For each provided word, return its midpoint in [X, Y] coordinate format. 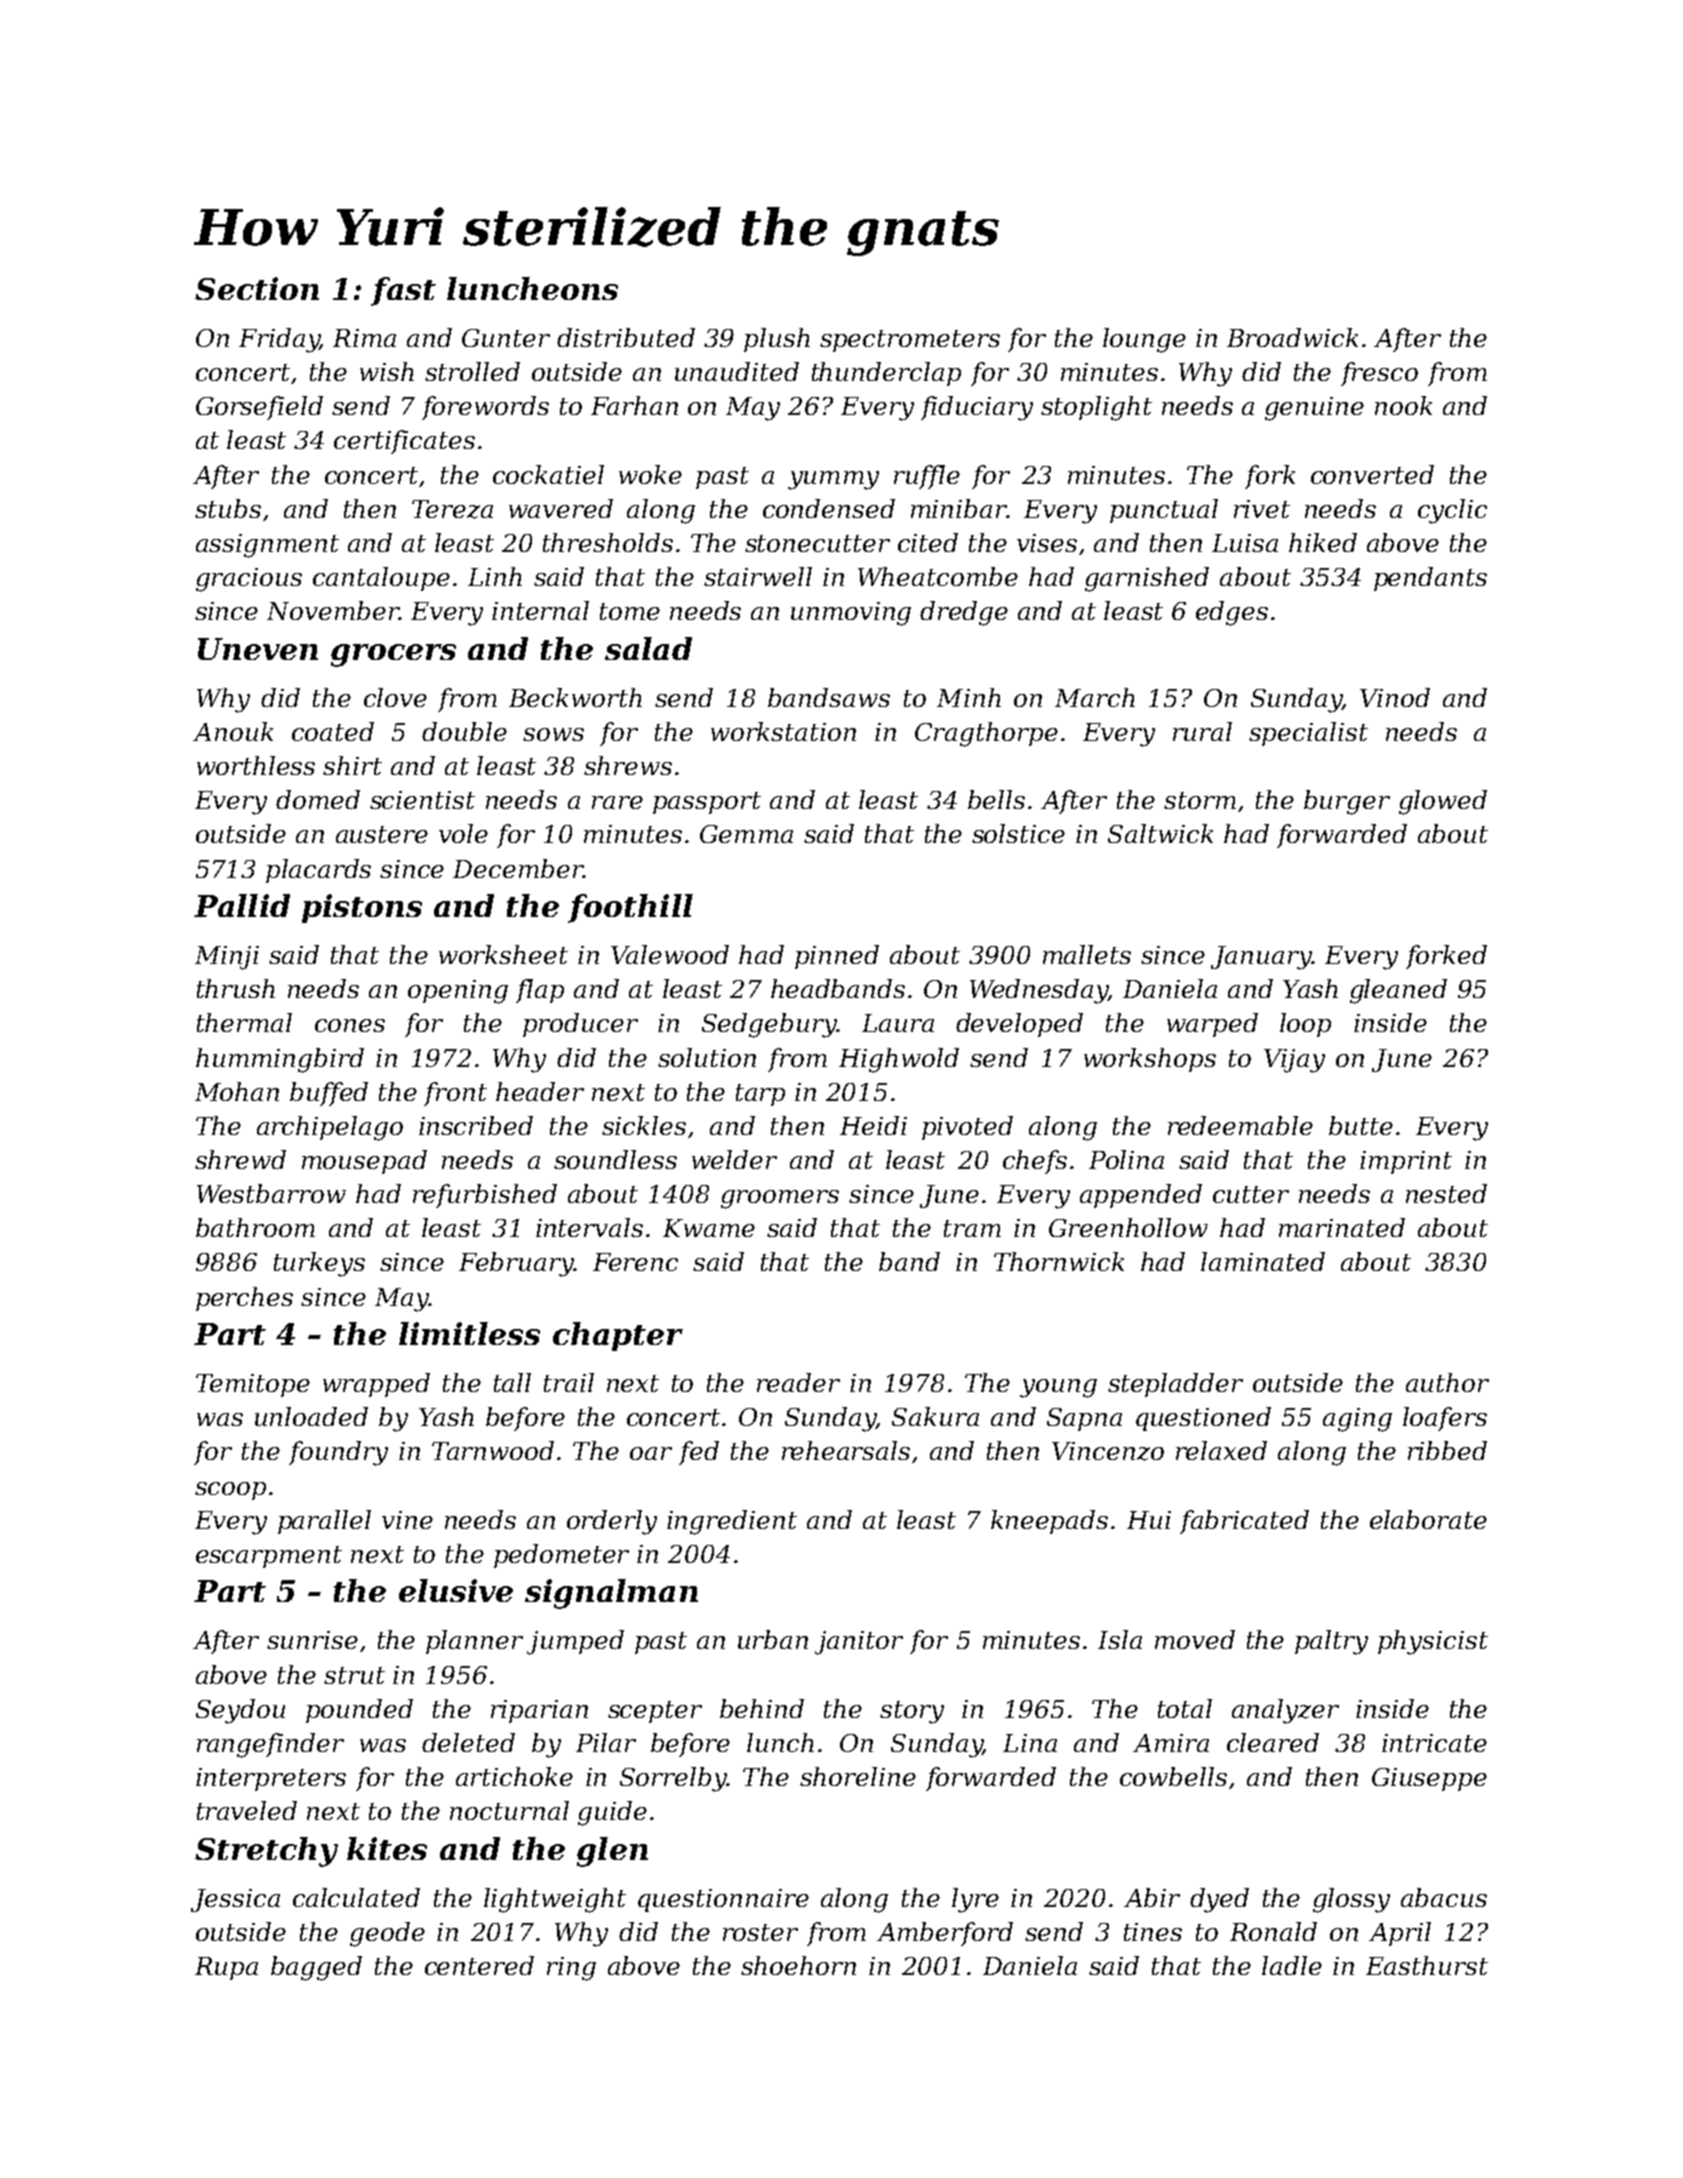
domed [318, 799]
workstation [783, 731]
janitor [859, 1643]
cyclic [1452, 511]
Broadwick [1292, 337]
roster [760, 1932]
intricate [1434, 1743]
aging [1357, 1420]
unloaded [311, 1416]
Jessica [235, 1900]
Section [257, 288]
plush [777, 340]
